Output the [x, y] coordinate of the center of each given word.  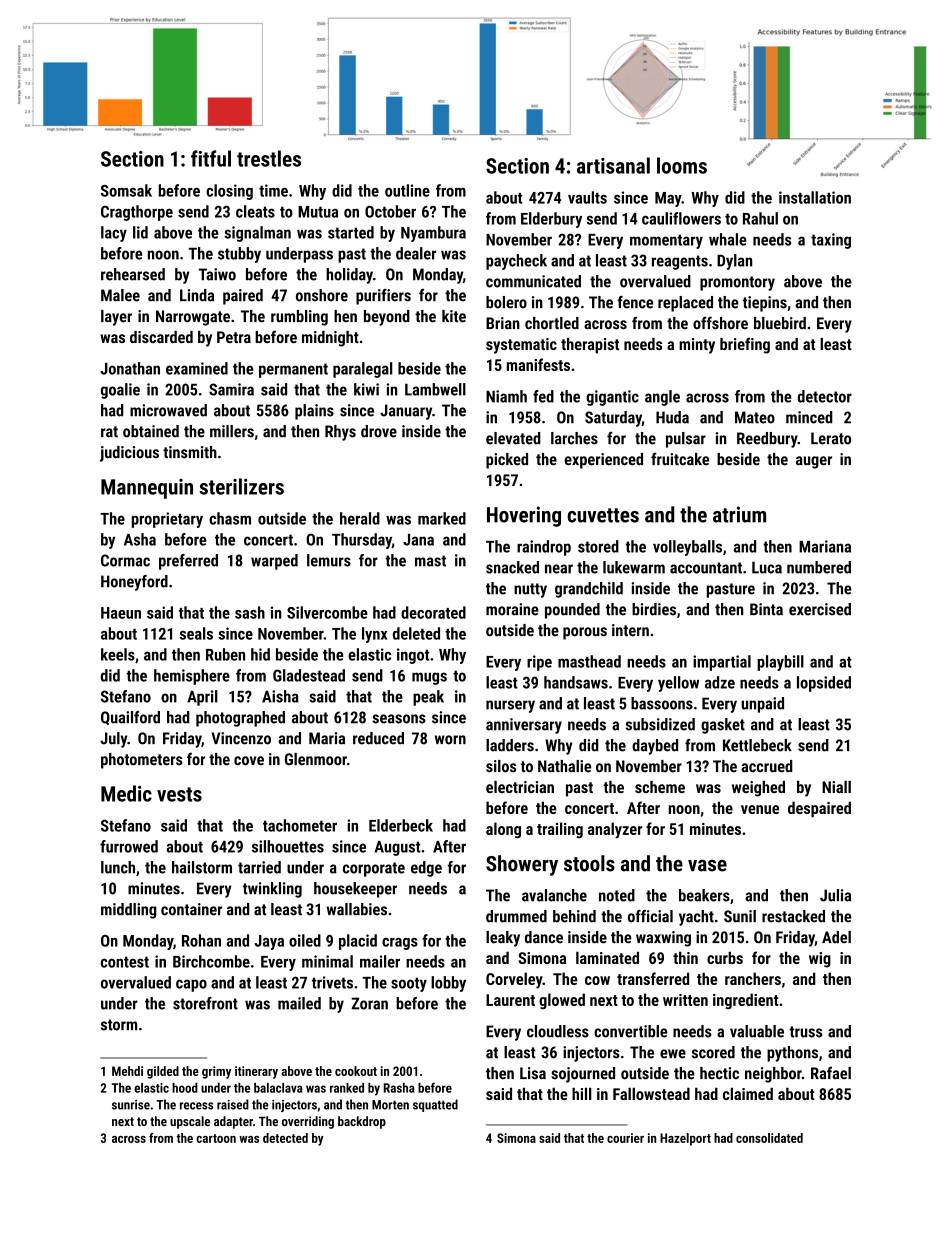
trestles [269, 158]
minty [697, 346]
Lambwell [435, 389]
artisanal [613, 165]
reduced [378, 738]
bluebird [780, 323]
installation [815, 197]
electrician [520, 787]
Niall [836, 787]
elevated [513, 438]
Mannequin [147, 489]
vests [179, 794]
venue [760, 809]
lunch [118, 867]
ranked [347, 1088]
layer [116, 318]
